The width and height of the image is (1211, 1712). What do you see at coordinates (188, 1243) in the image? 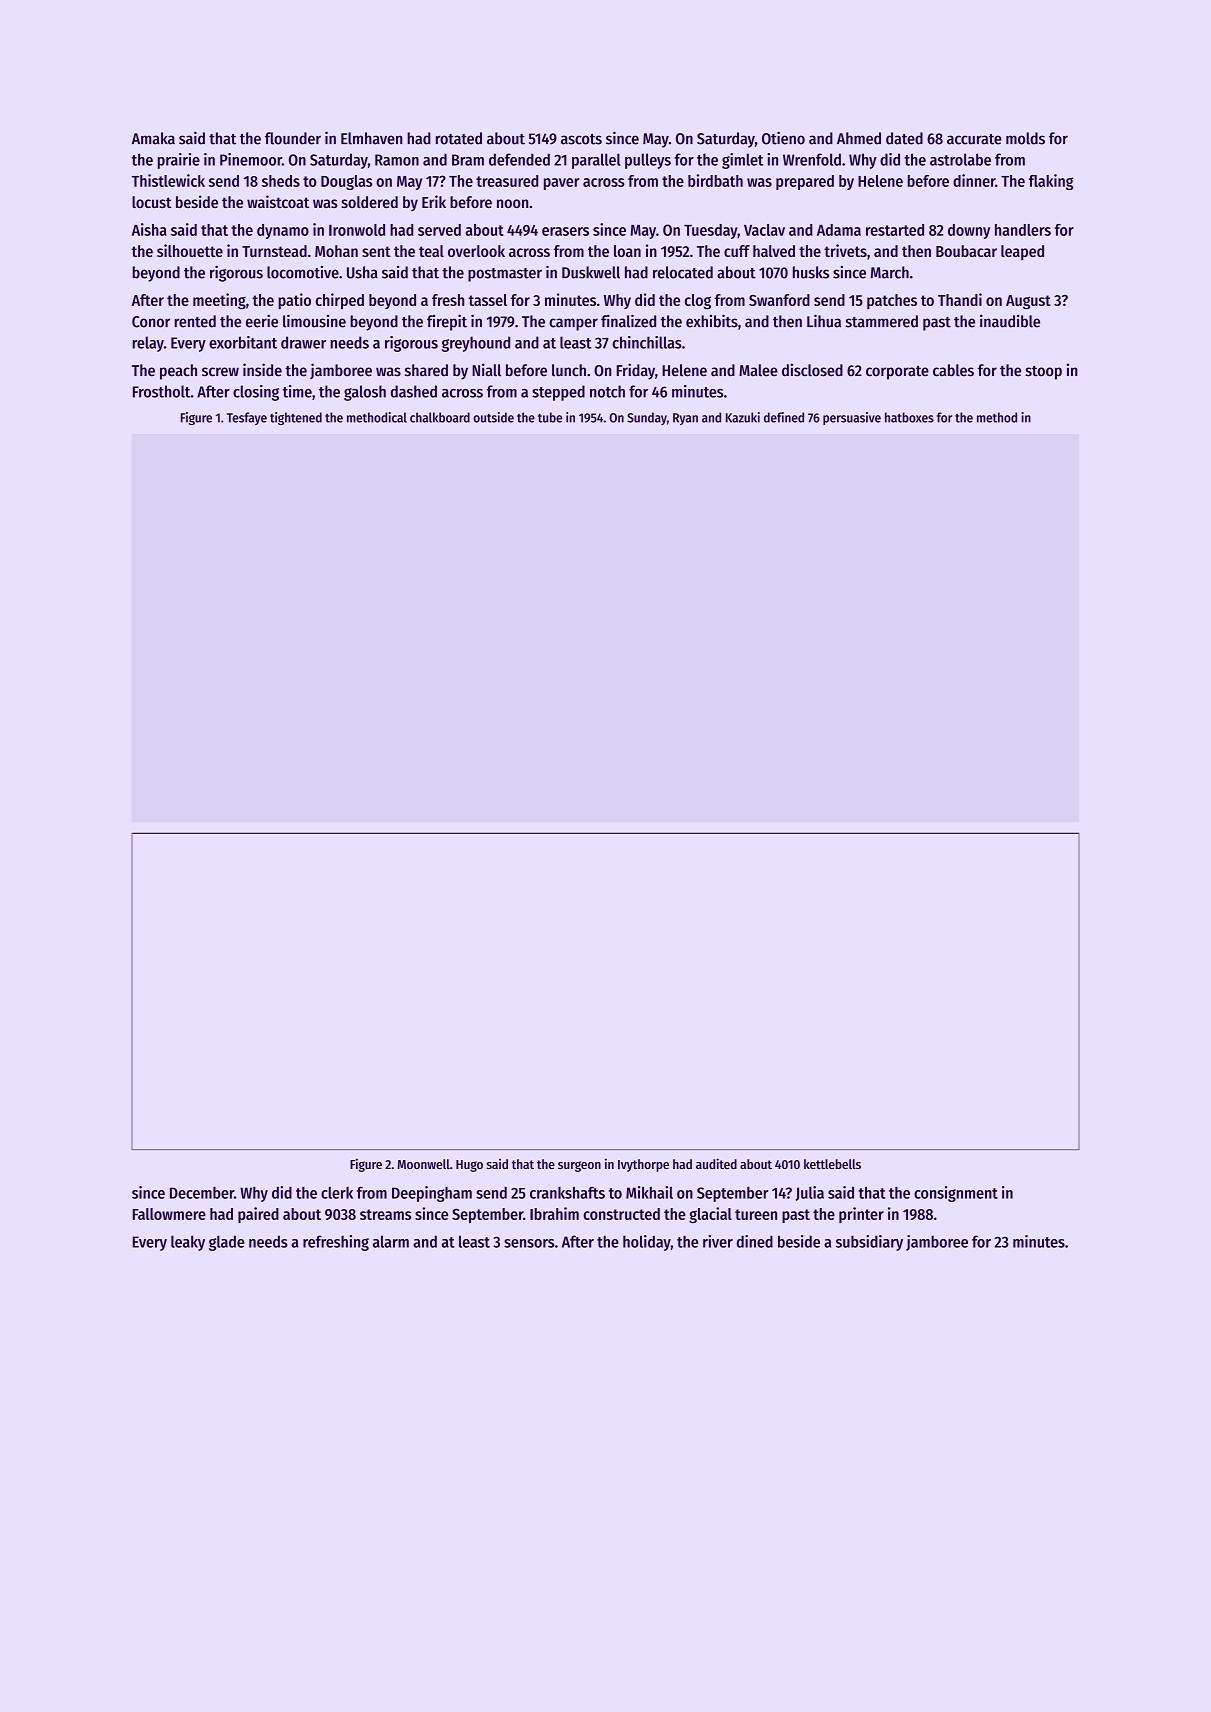
I see `leaky` at bounding box center [188, 1243].
